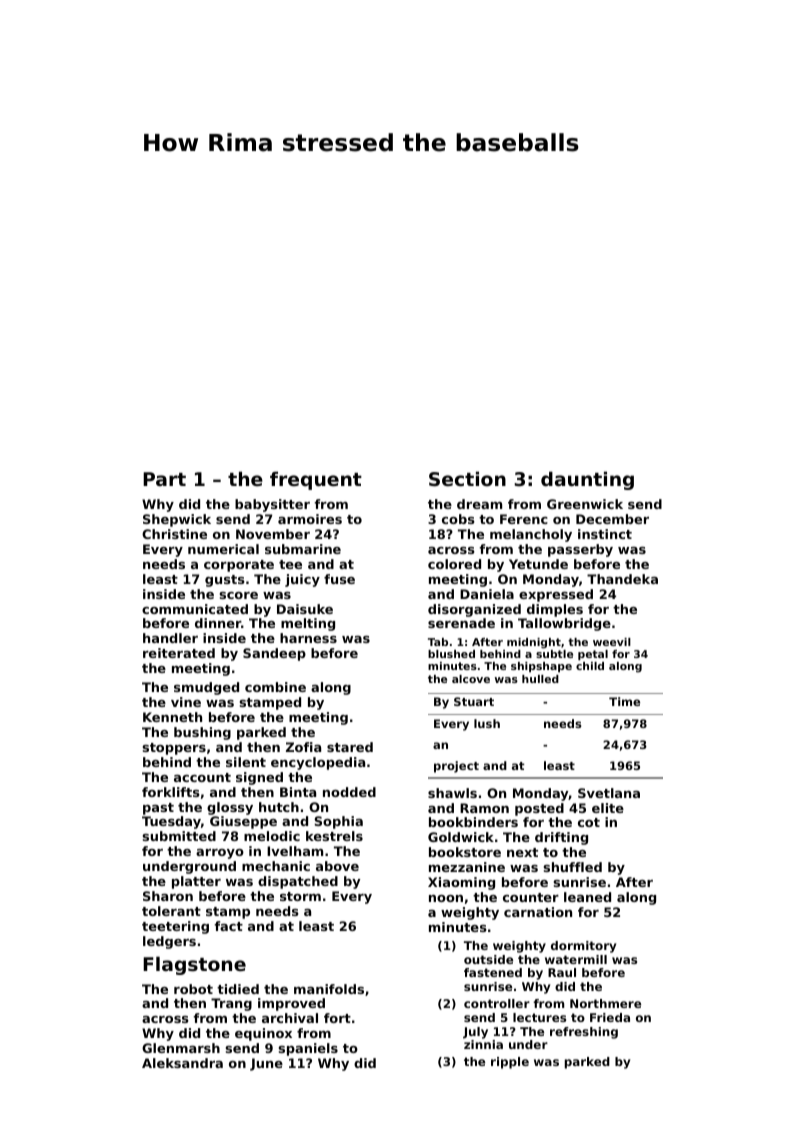 The height and width of the image is (1142, 805). Describe the element at coordinates (174, 749) in the image. I see `stoppers` at that location.
